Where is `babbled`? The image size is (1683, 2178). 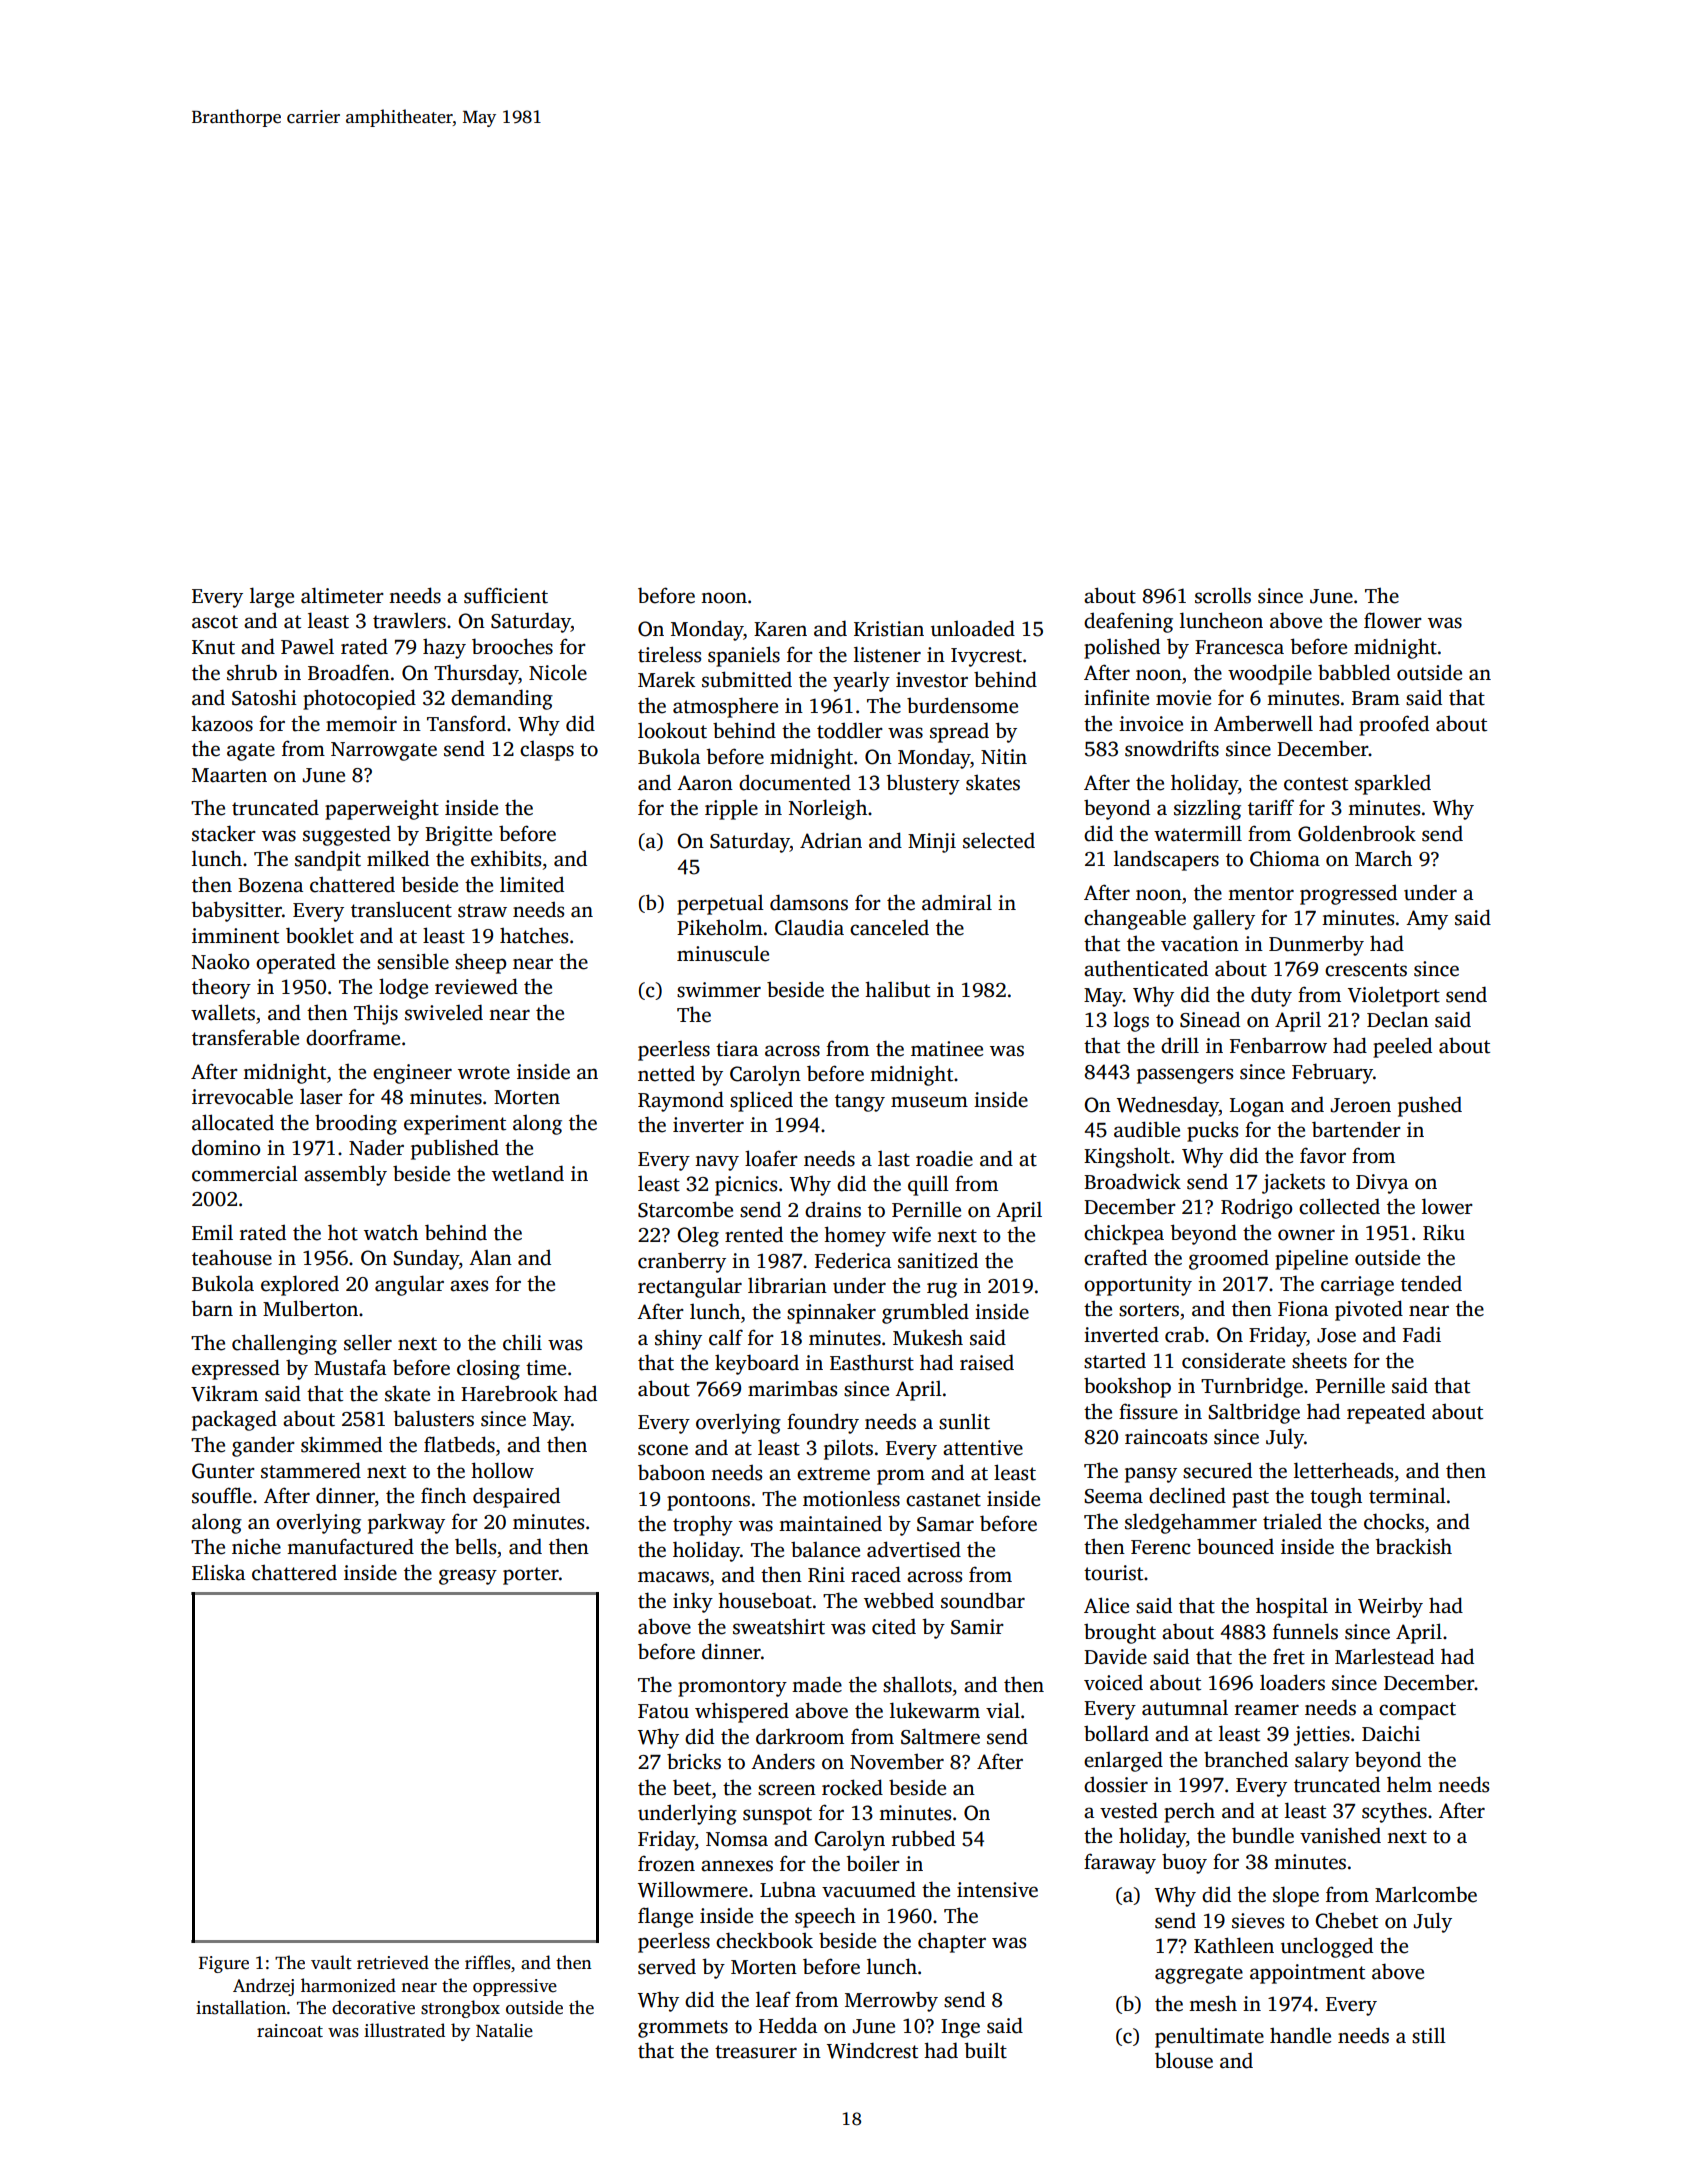 babbled is located at coordinates (1354, 672).
